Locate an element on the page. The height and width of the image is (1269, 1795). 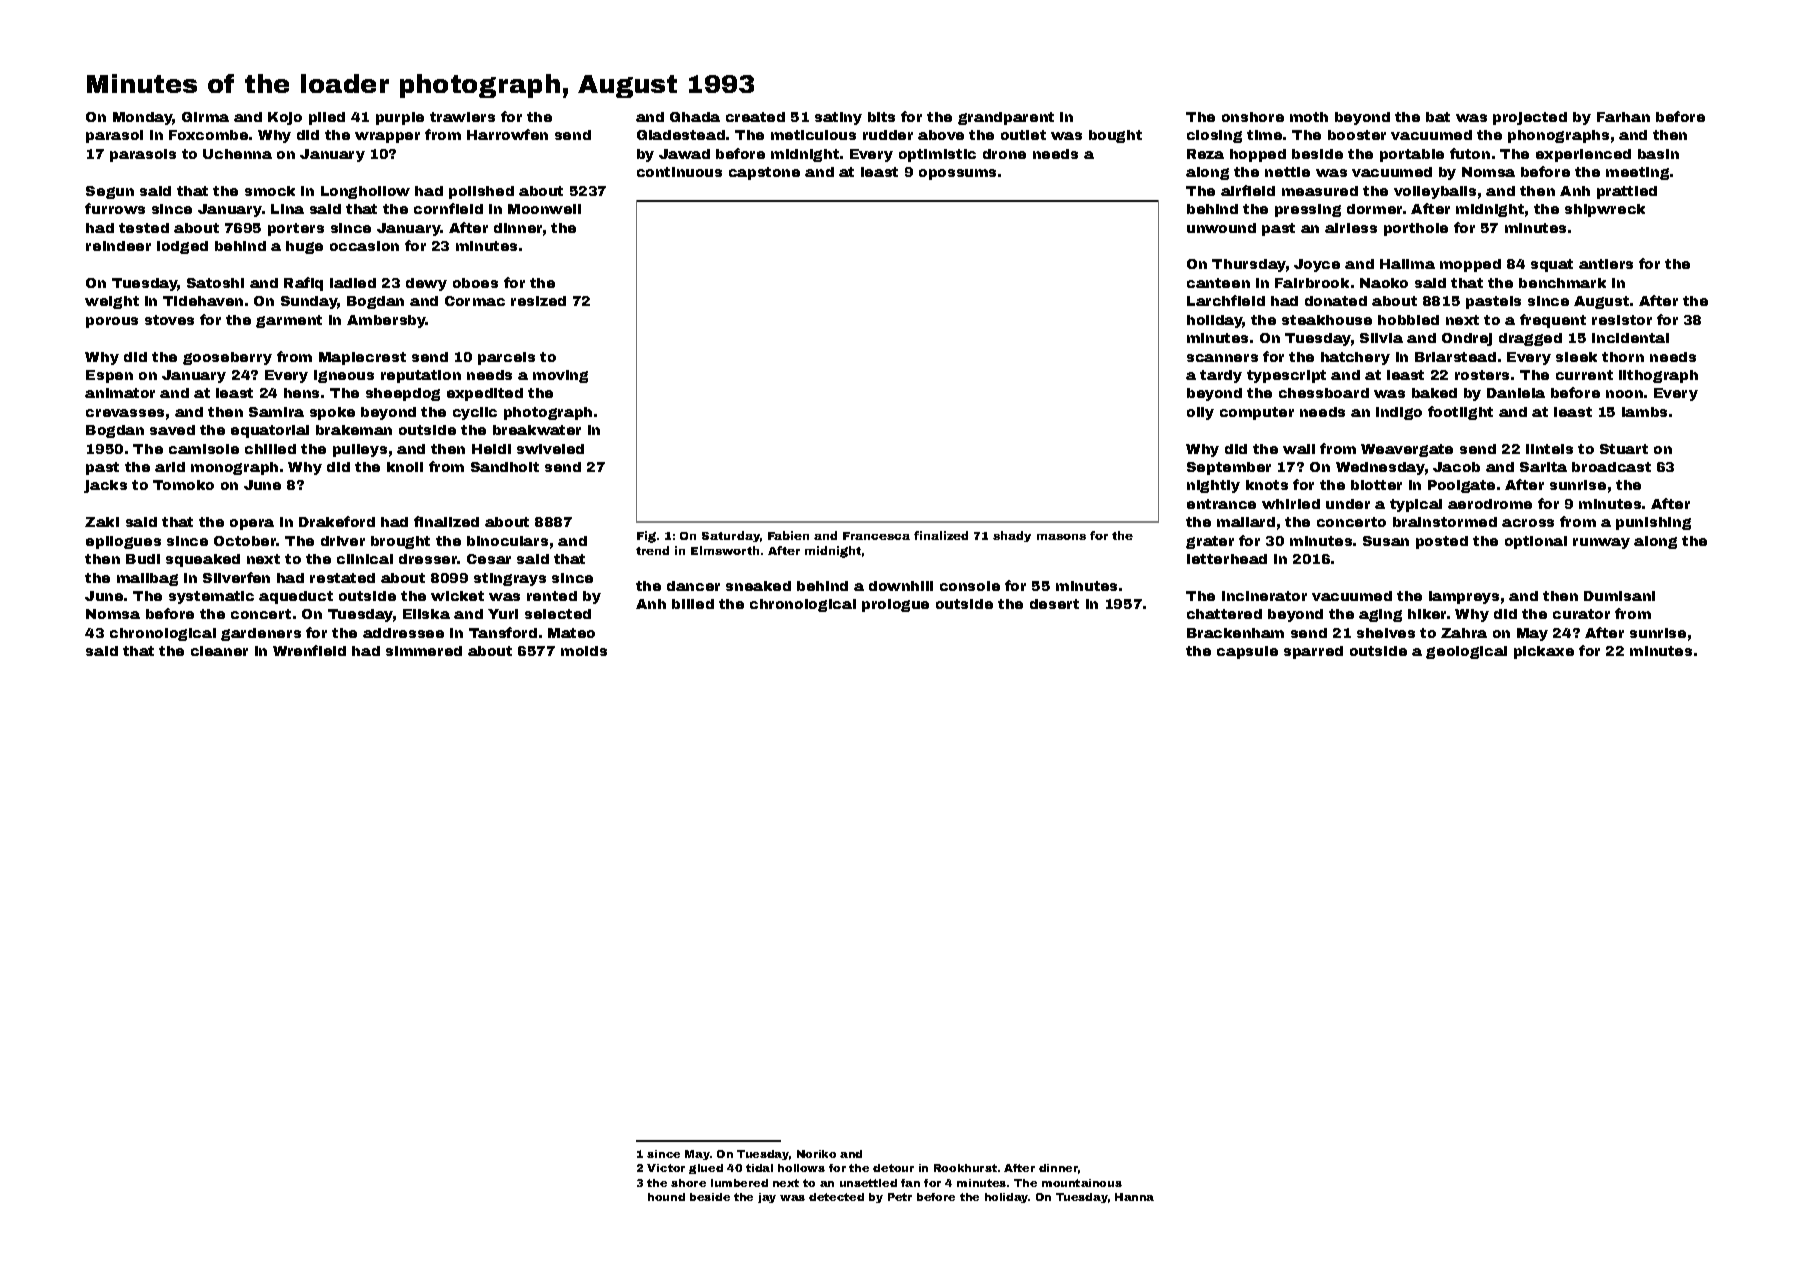
hound is located at coordinates (666, 1197).
